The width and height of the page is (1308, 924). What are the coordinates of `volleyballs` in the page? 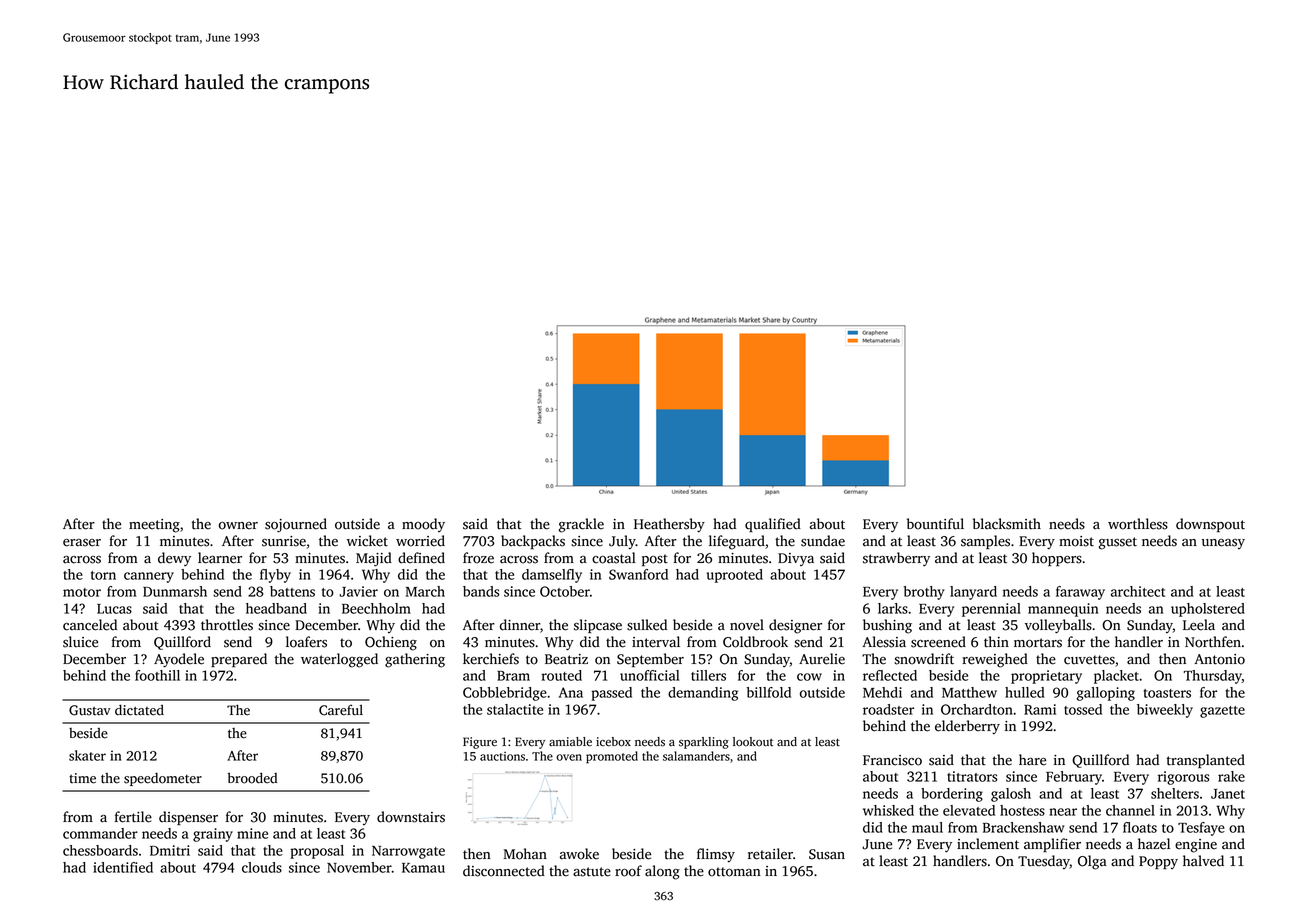 It's located at (1058, 626).
